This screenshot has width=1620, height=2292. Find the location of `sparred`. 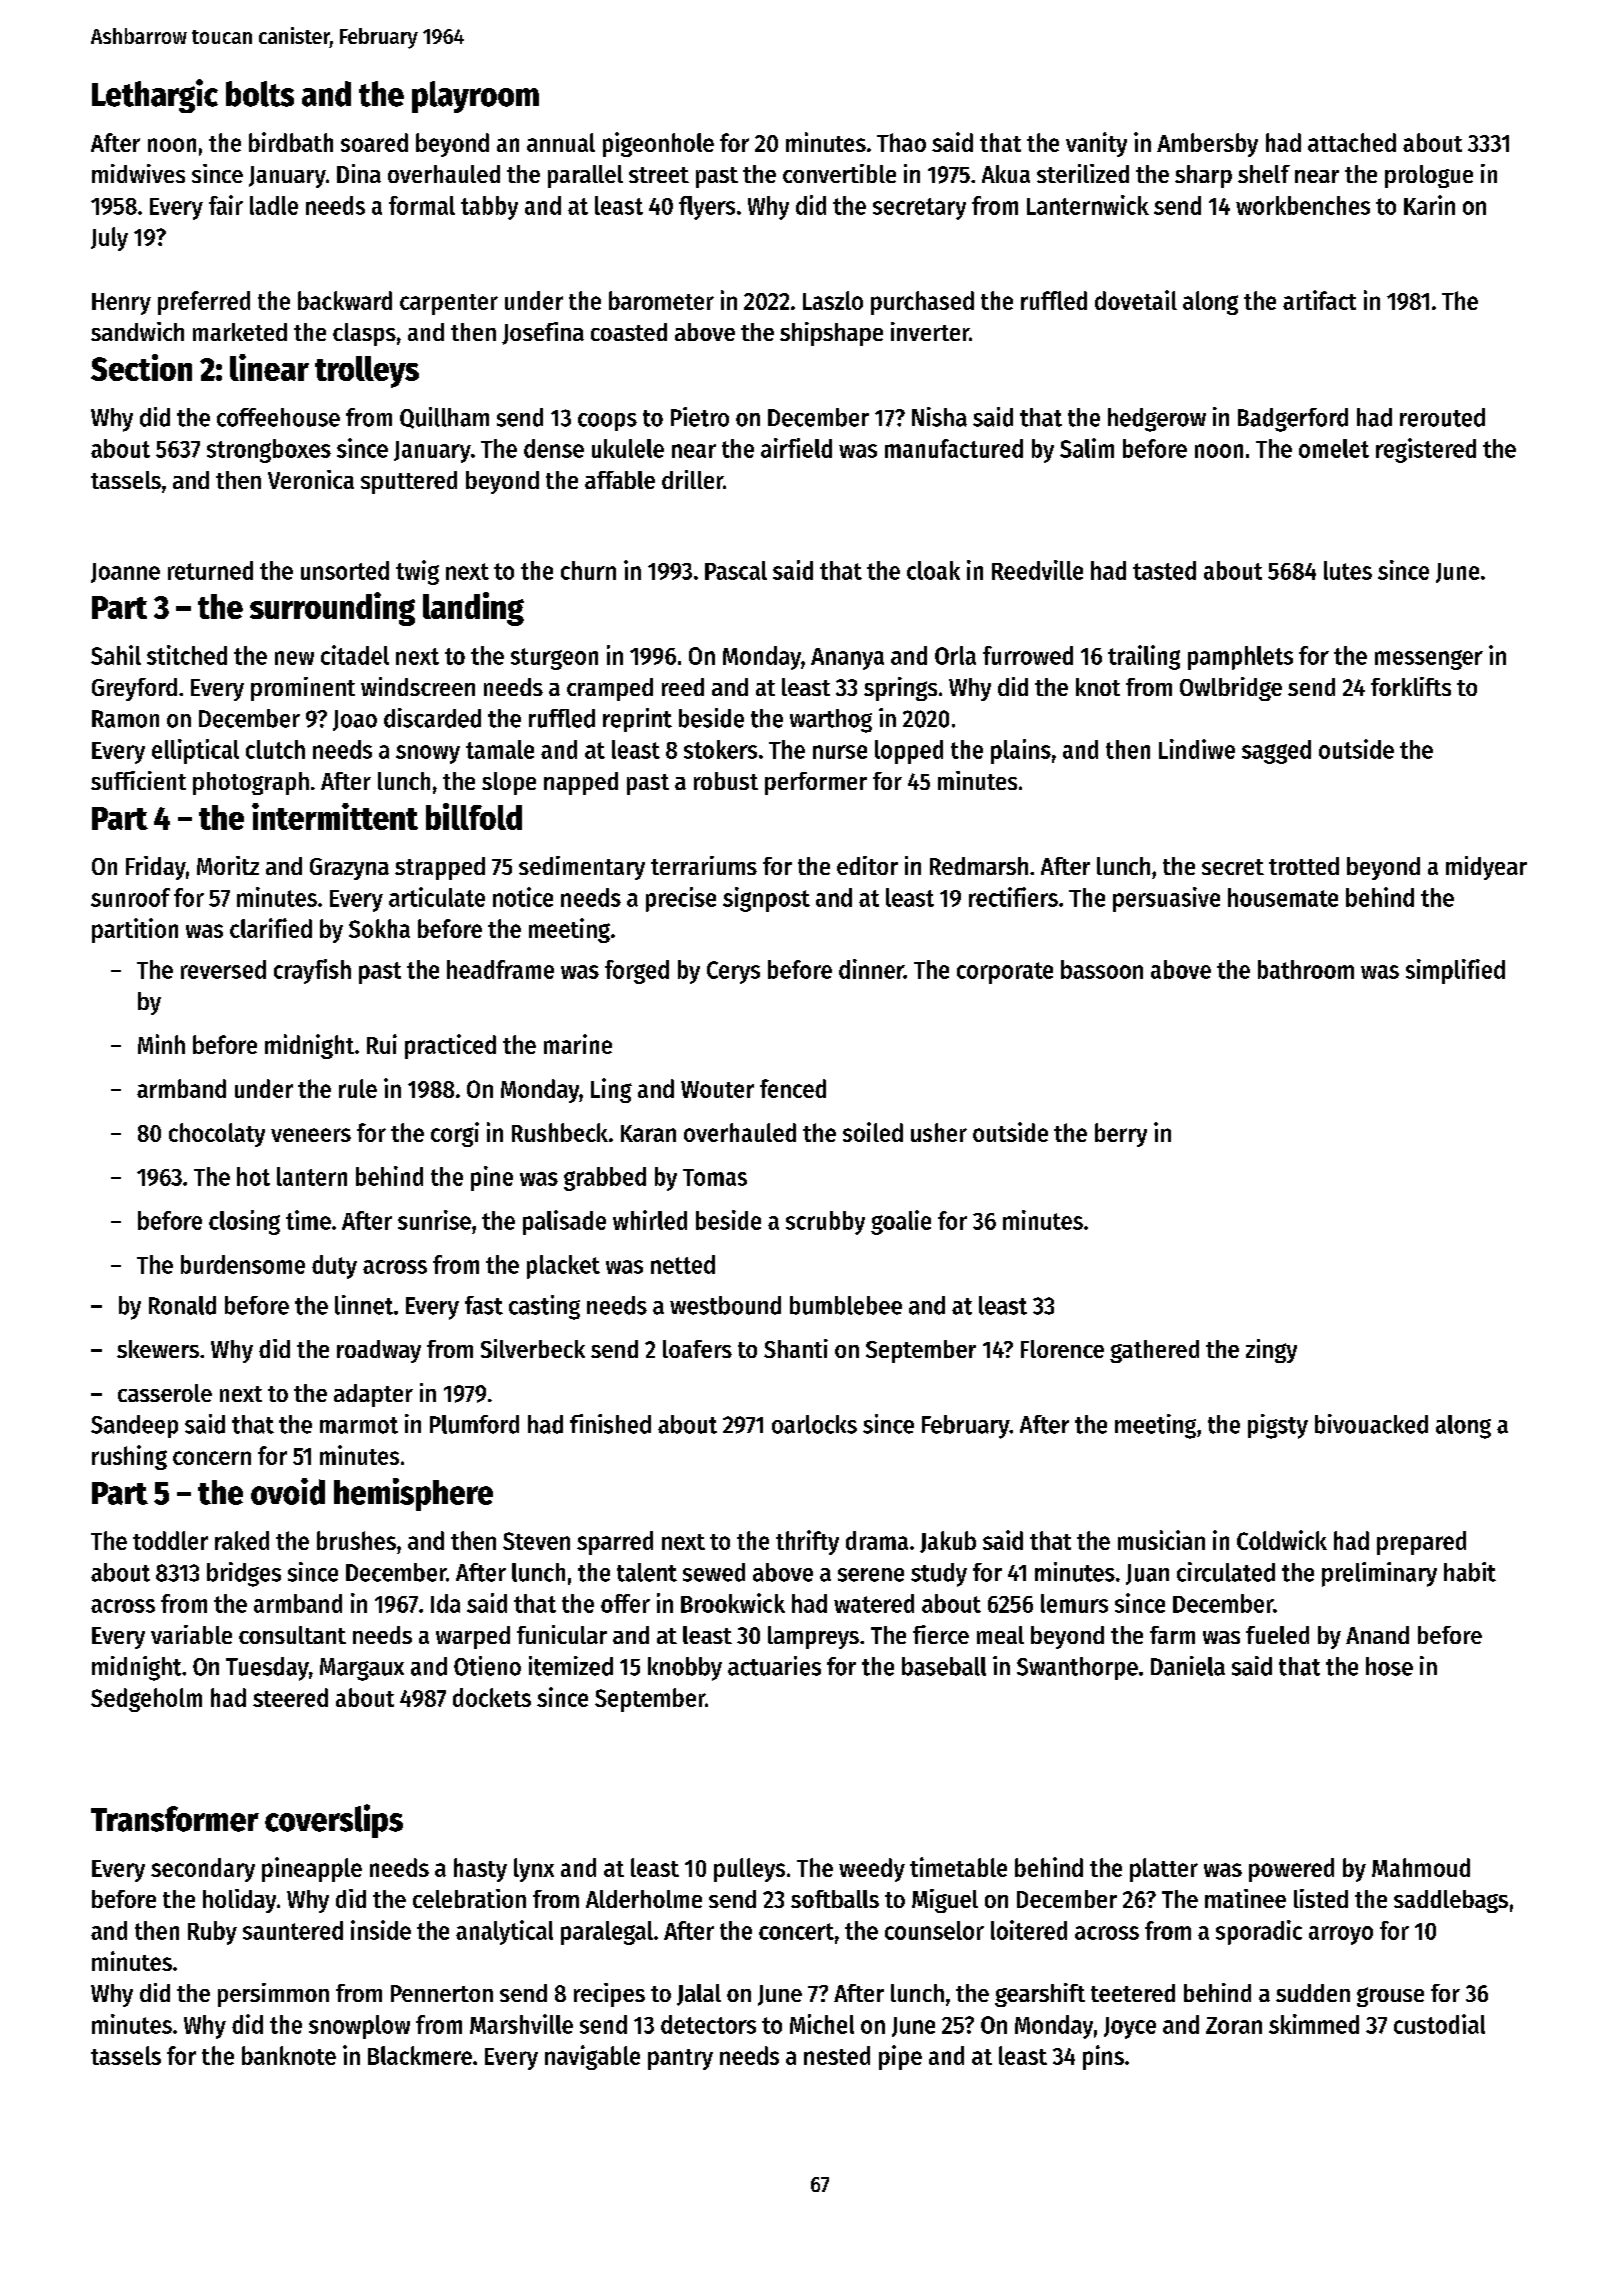

sparred is located at coordinates (615, 1543).
